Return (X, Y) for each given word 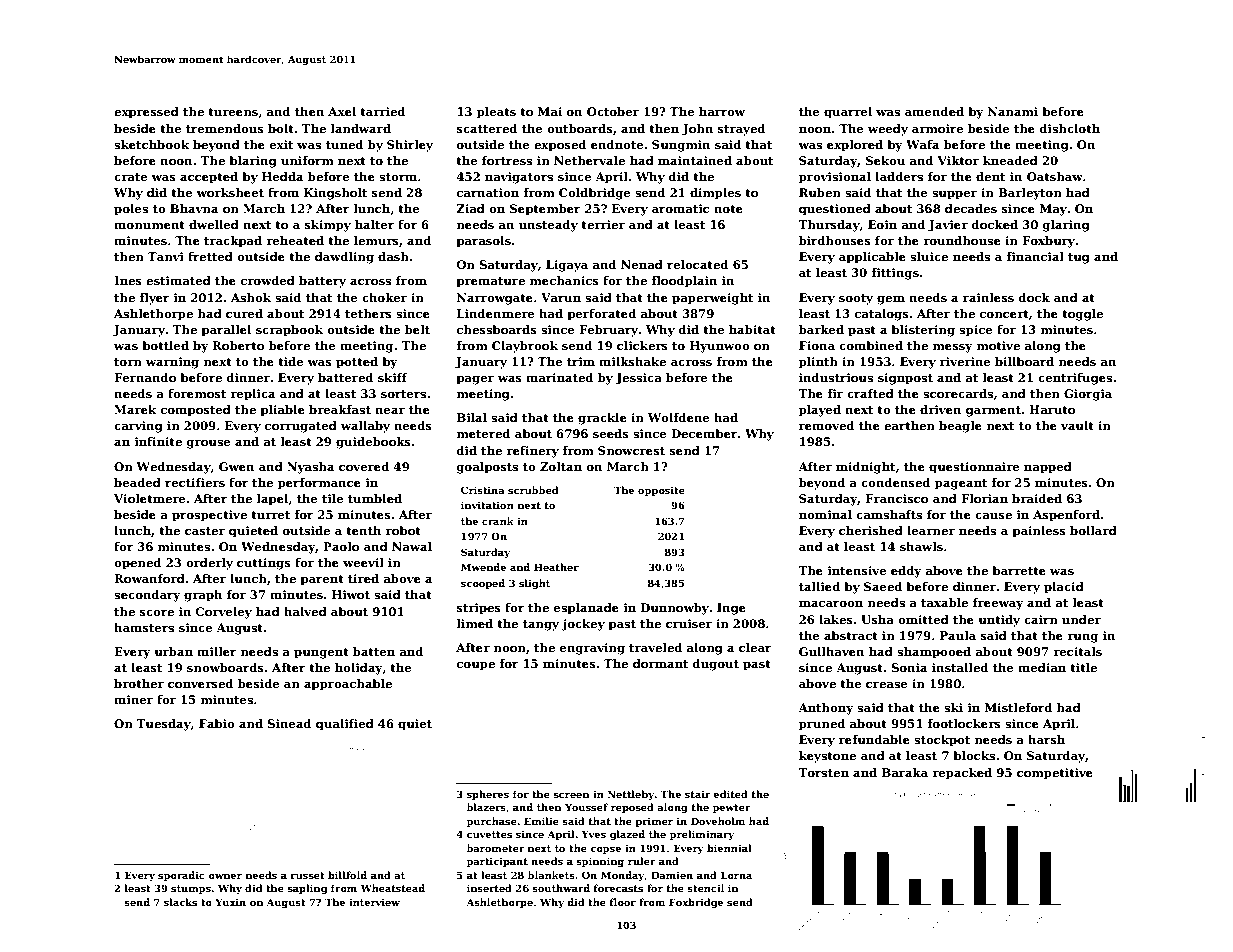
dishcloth (1070, 128)
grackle (602, 419)
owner (225, 876)
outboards (580, 128)
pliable (282, 411)
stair (698, 794)
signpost (905, 379)
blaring (253, 162)
